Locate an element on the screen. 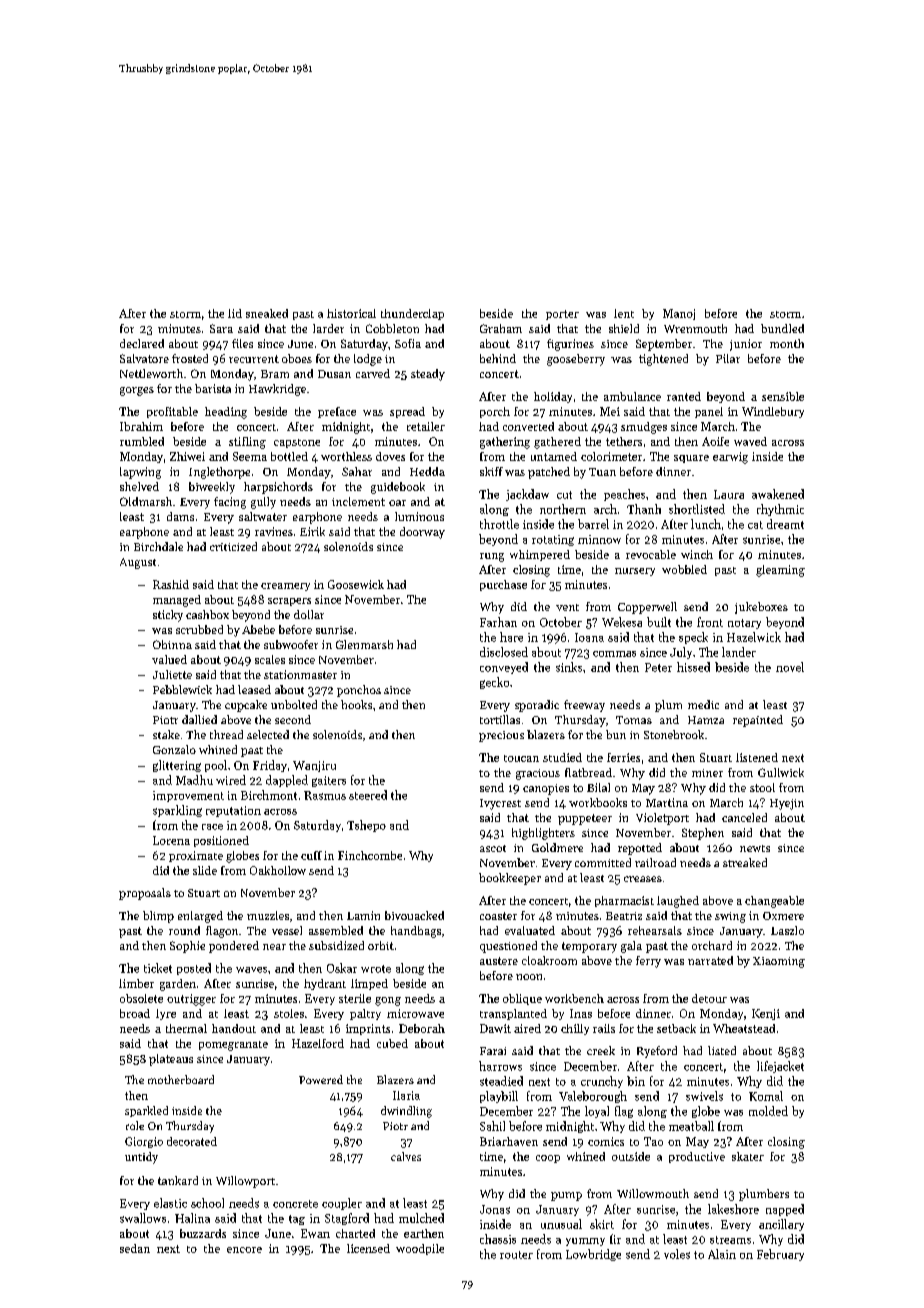  skater is located at coordinates (748, 1156).
